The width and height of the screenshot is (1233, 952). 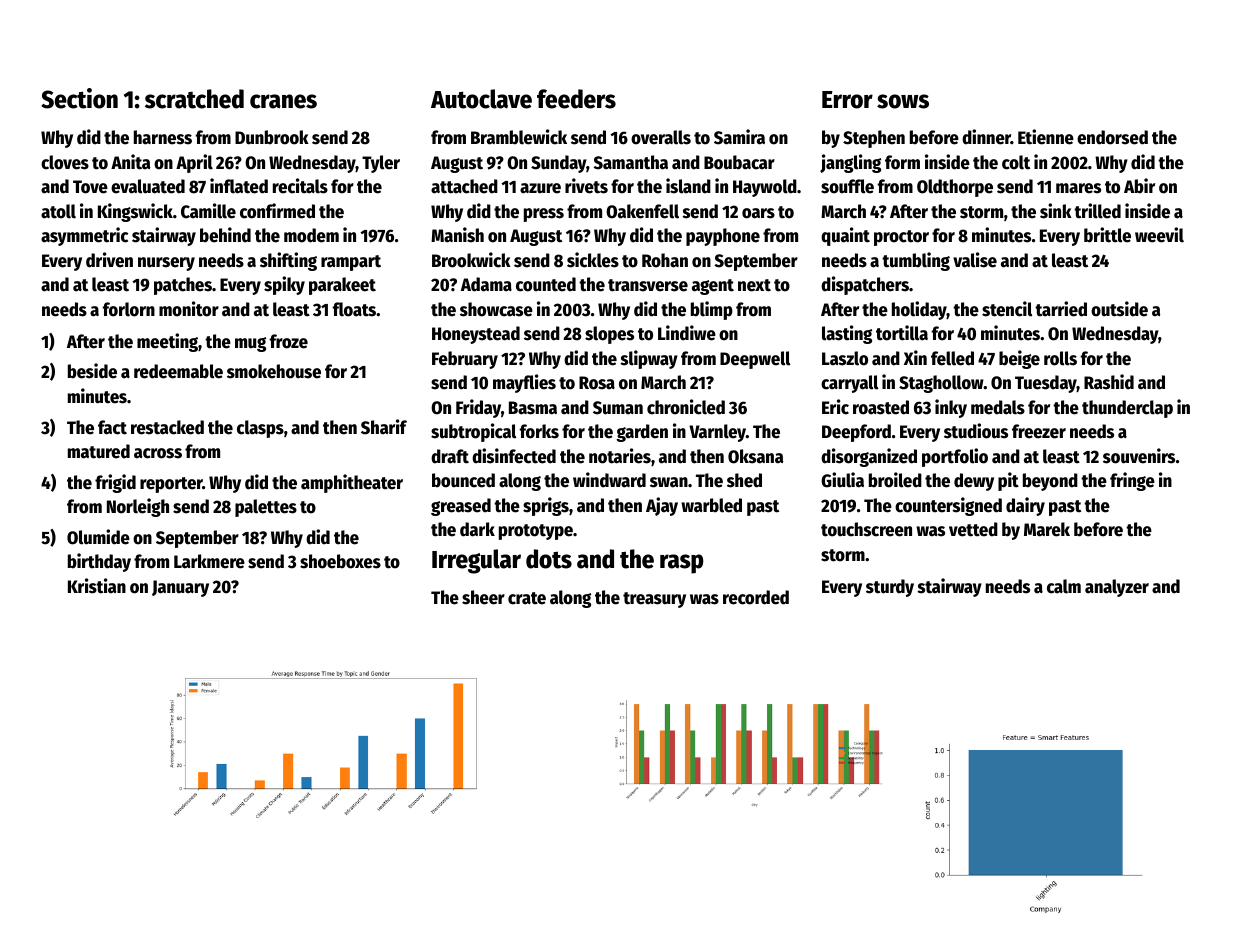 What do you see at coordinates (755, 360) in the screenshot?
I see `Deepwell` at bounding box center [755, 360].
